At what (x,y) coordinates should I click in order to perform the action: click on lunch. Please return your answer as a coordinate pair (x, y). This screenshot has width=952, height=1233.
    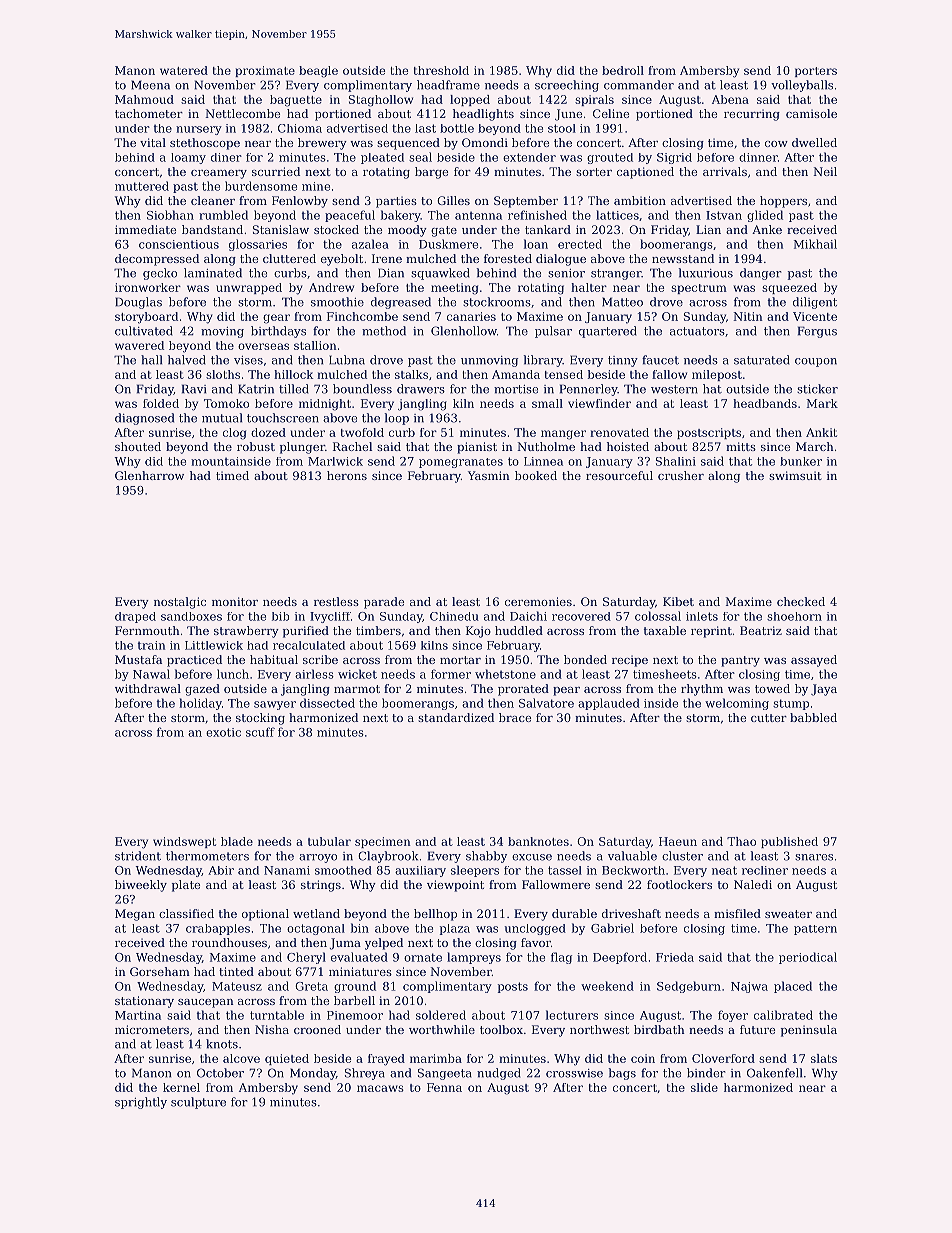
    Looking at the image, I should click on (233, 674).
